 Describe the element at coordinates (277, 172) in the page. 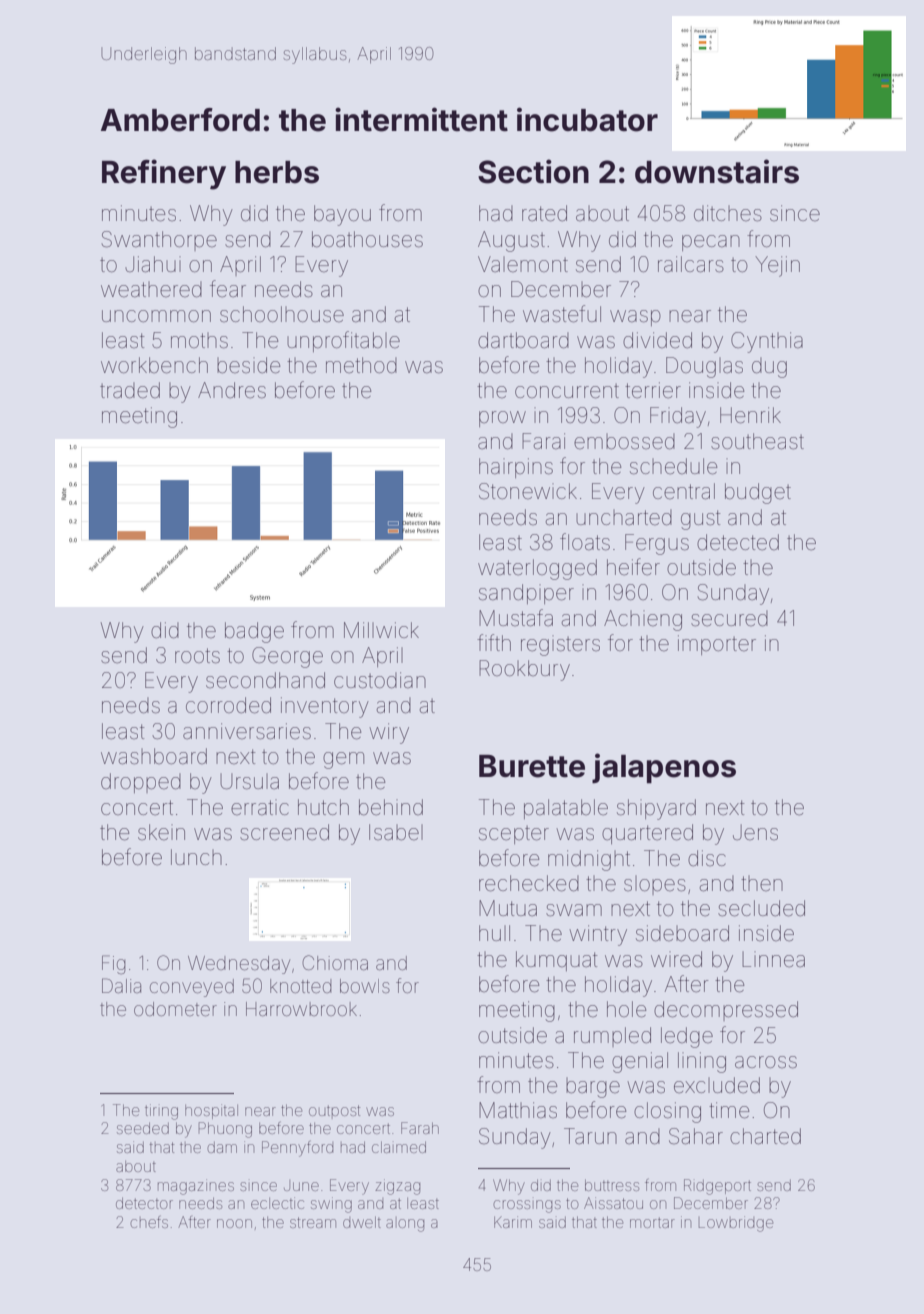

I see `herbs` at that location.
